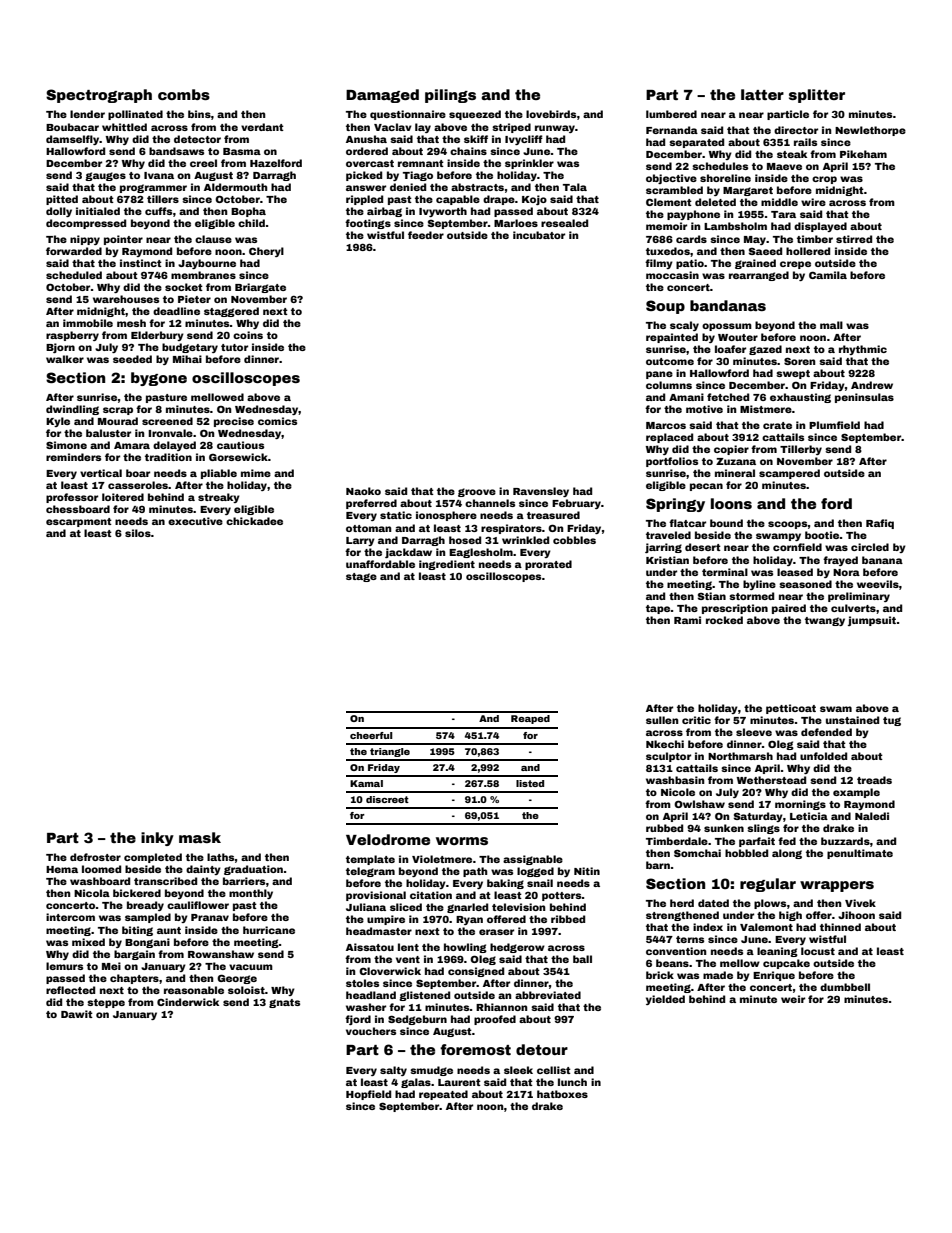 This document has height=1233, width=952. Describe the element at coordinates (801, 450) in the document. I see `Tillerby` at that location.
